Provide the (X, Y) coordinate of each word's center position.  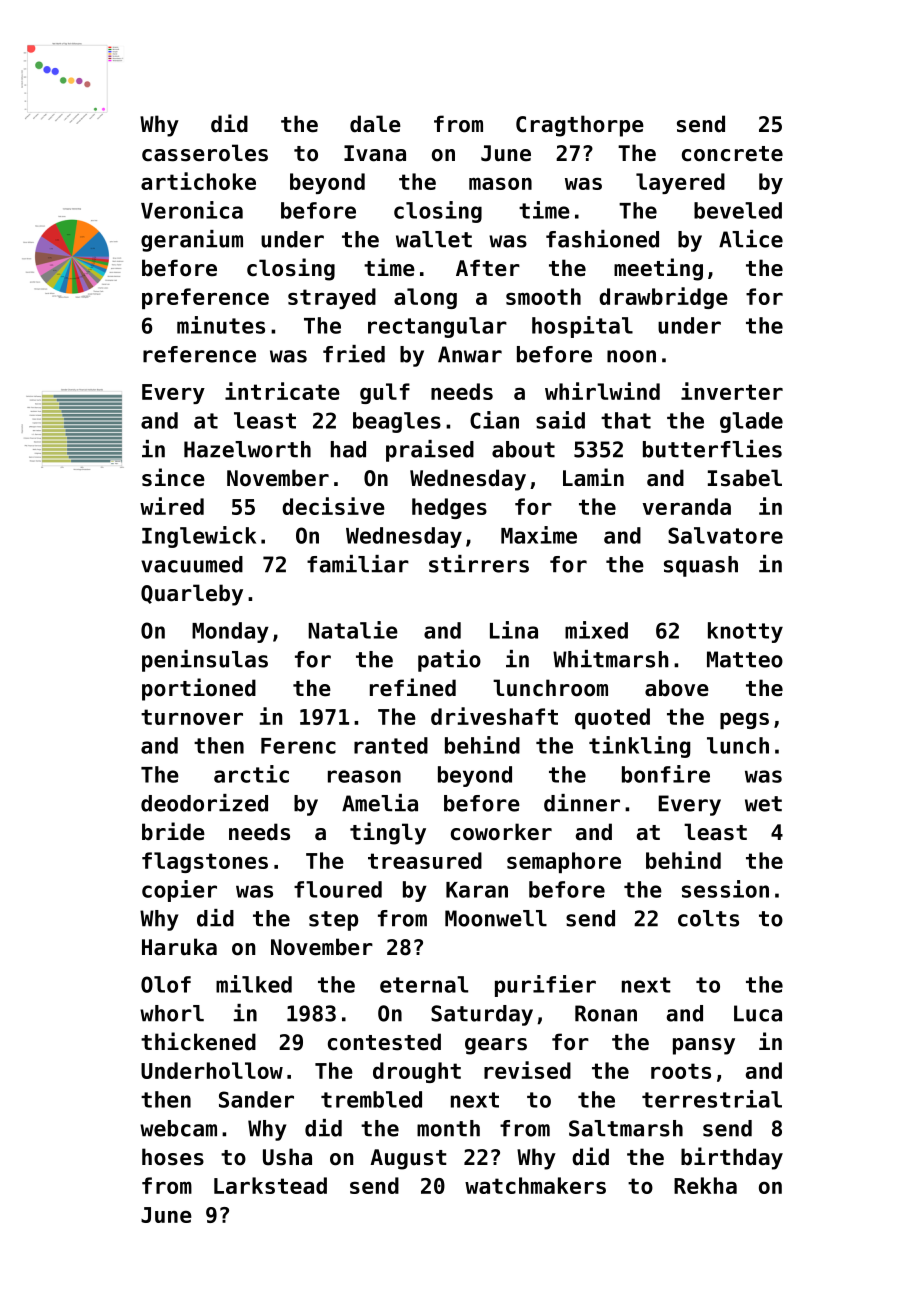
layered (680, 183)
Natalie (353, 630)
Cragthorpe (580, 126)
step (333, 921)
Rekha (705, 1185)
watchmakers (535, 1185)
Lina (514, 630)
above (677, 688)
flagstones (205, 862)
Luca (758, 1013)
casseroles (205, 153)
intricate (282, 391)
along (425, 298)
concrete (732, 154)
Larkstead (270, 1185)
